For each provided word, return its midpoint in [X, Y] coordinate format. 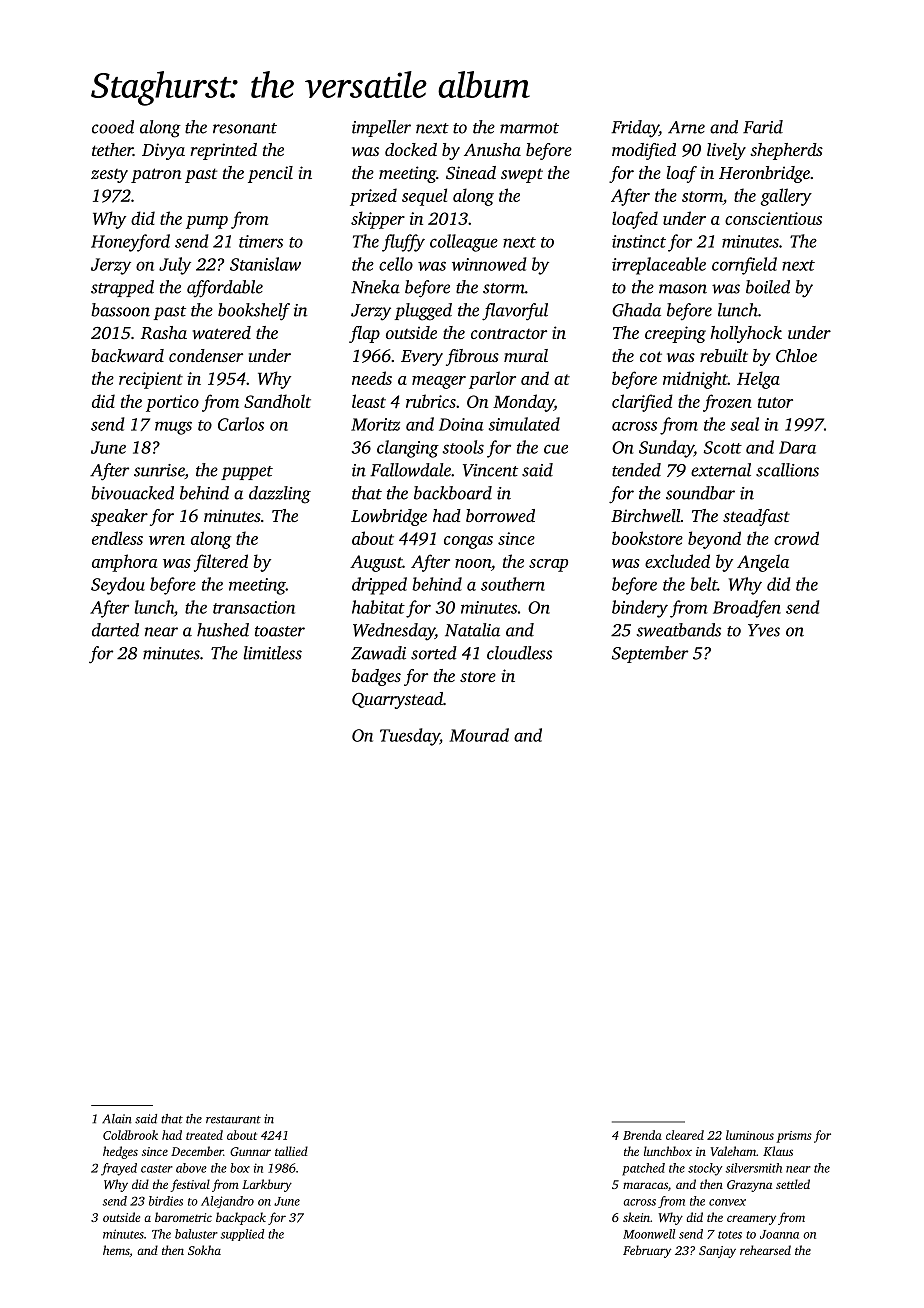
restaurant [233, 1120]
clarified [642, 403]
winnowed [489, 264]
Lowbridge [389, 517]
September [650, 654]
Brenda [642, 1135]
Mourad [479, 735]
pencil [270, 174]
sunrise [159, 470]
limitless [273, 653]
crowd [796, 538]
